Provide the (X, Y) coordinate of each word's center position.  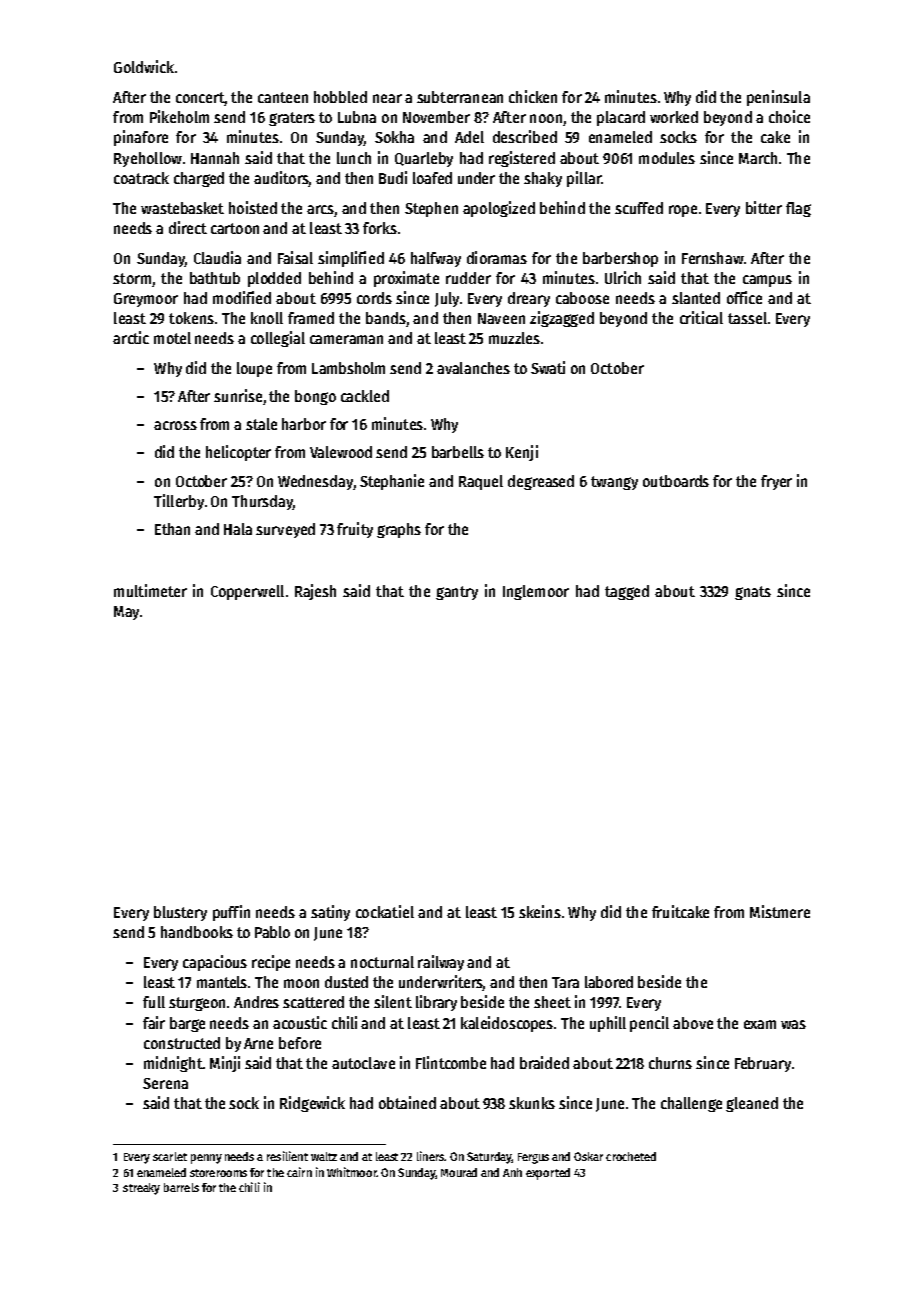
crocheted (631, 1156)
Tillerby (179, 502)
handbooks (197, 932)
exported (548, 1174)
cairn (299, 1172)
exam (760, 1024)
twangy (614, 483)
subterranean (460, 97)
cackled (365, 396)
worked (674, 117)
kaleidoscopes (507, 1024)
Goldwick (144, 66)
